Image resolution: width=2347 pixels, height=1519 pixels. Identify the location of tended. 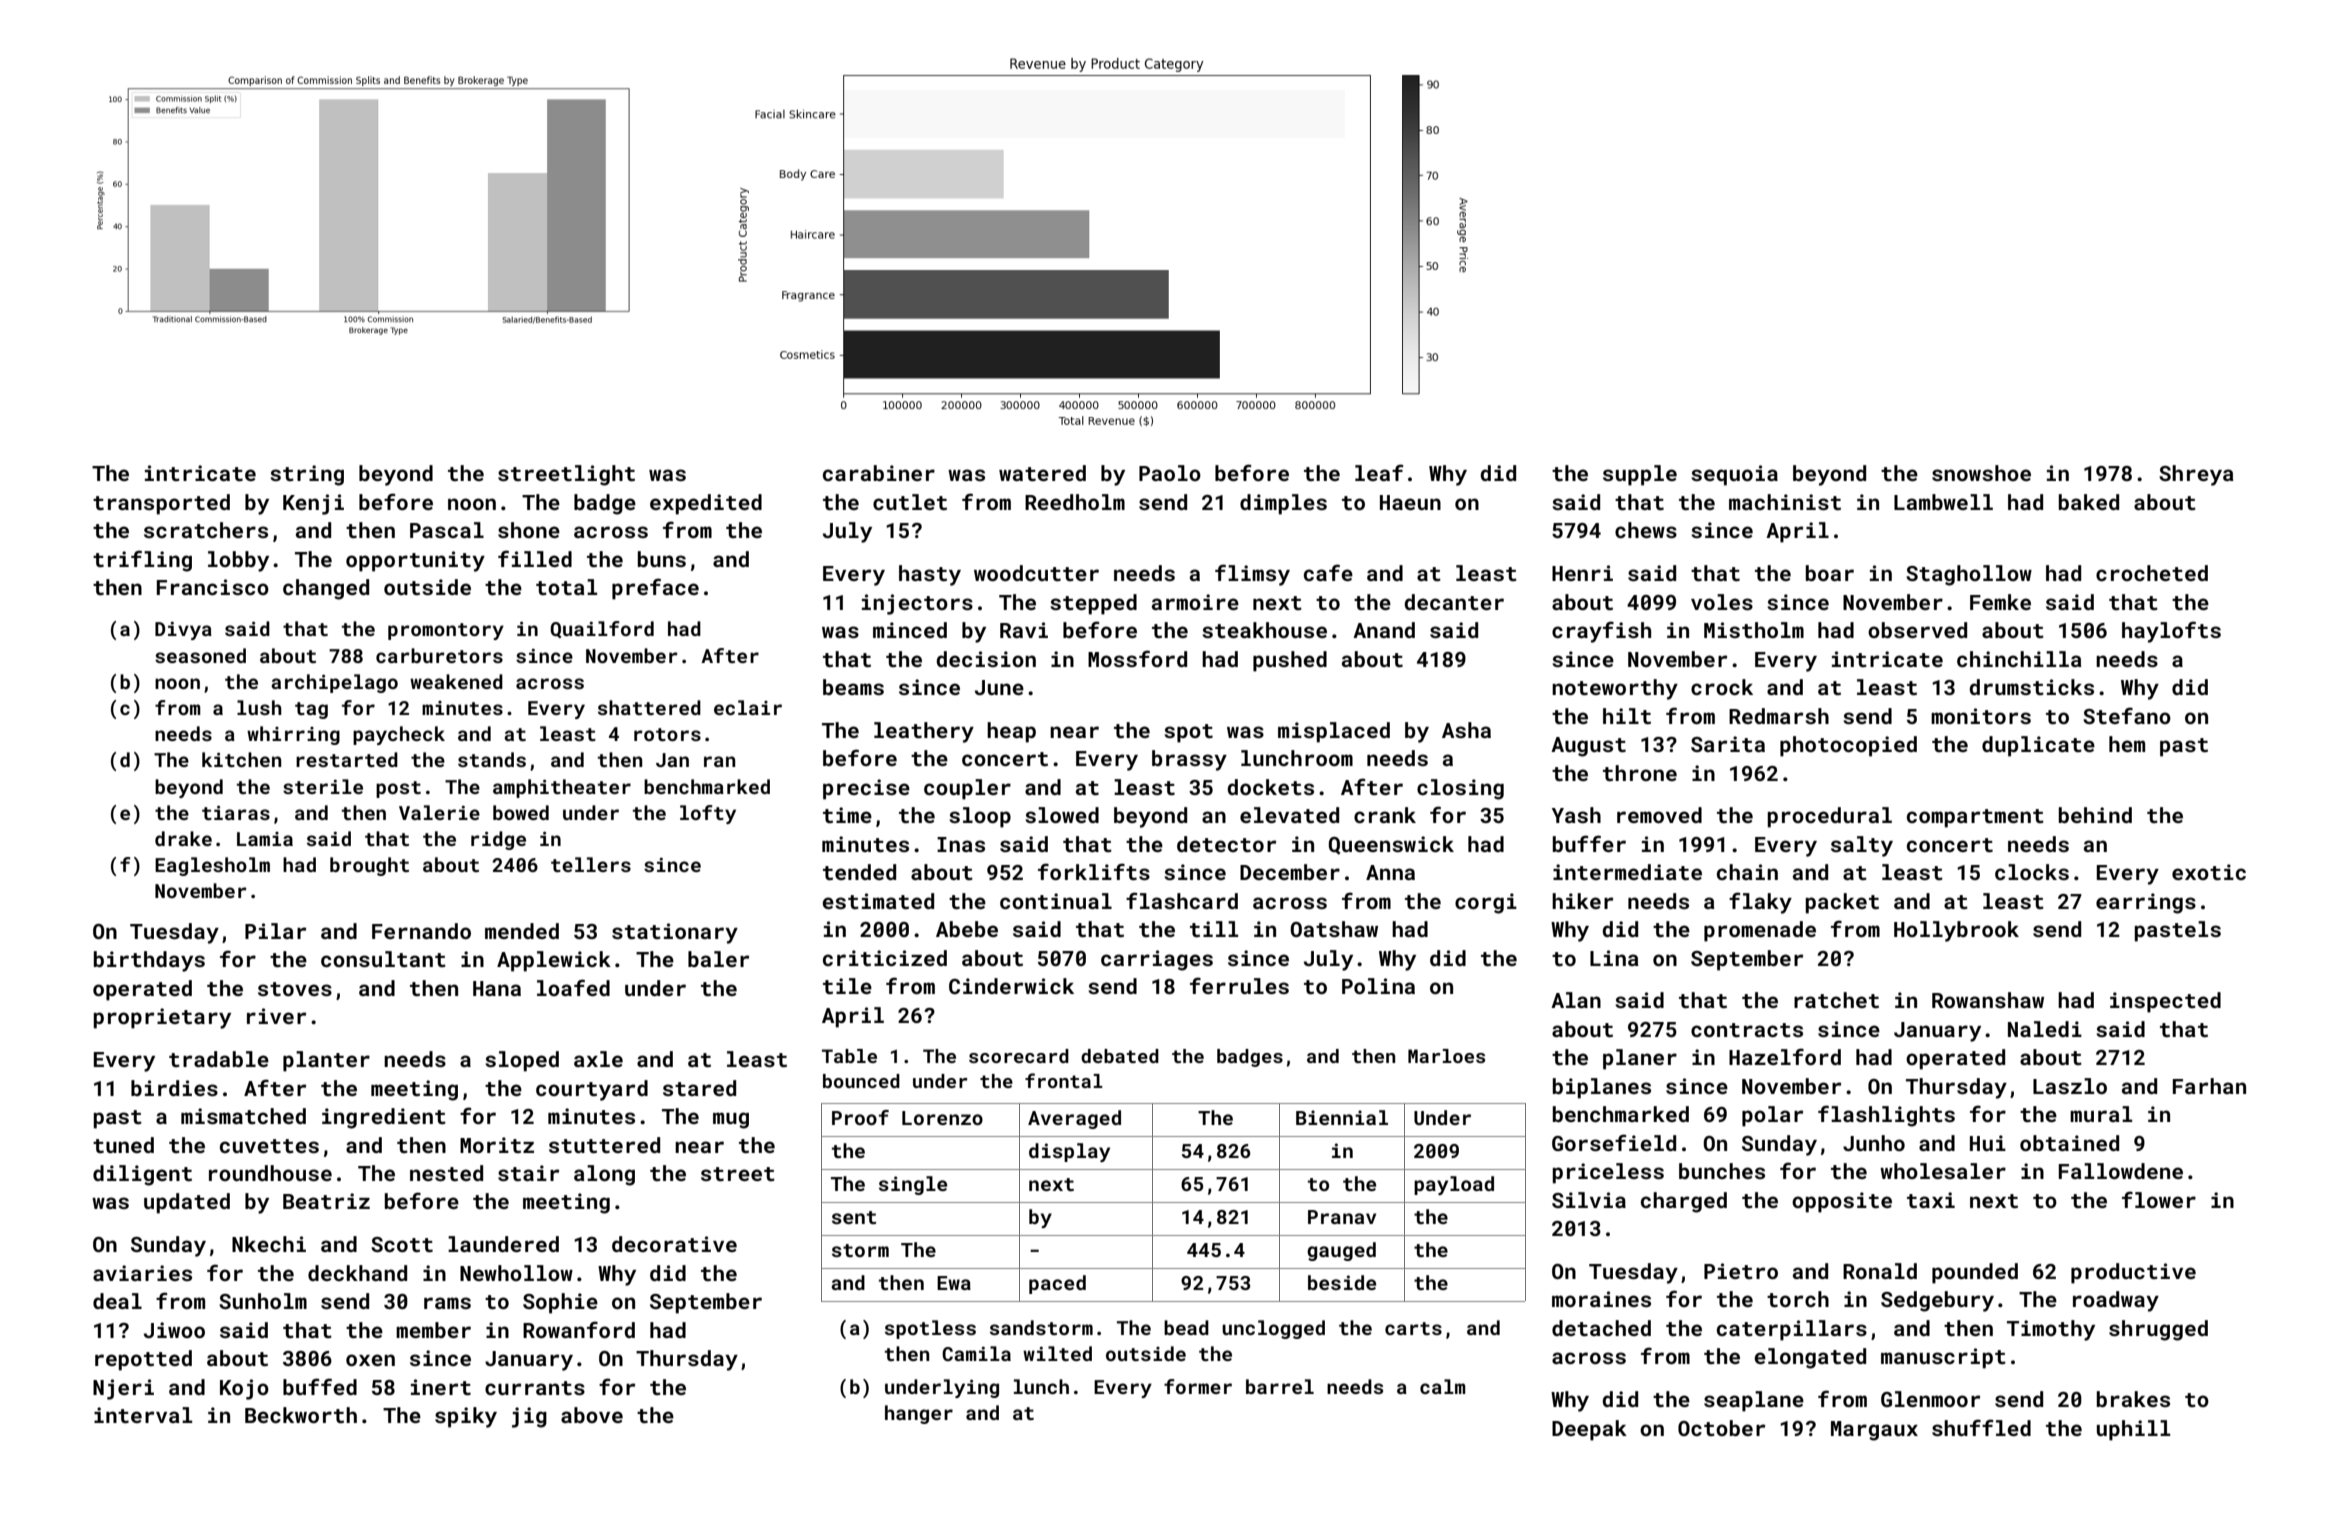
(859, 872).
